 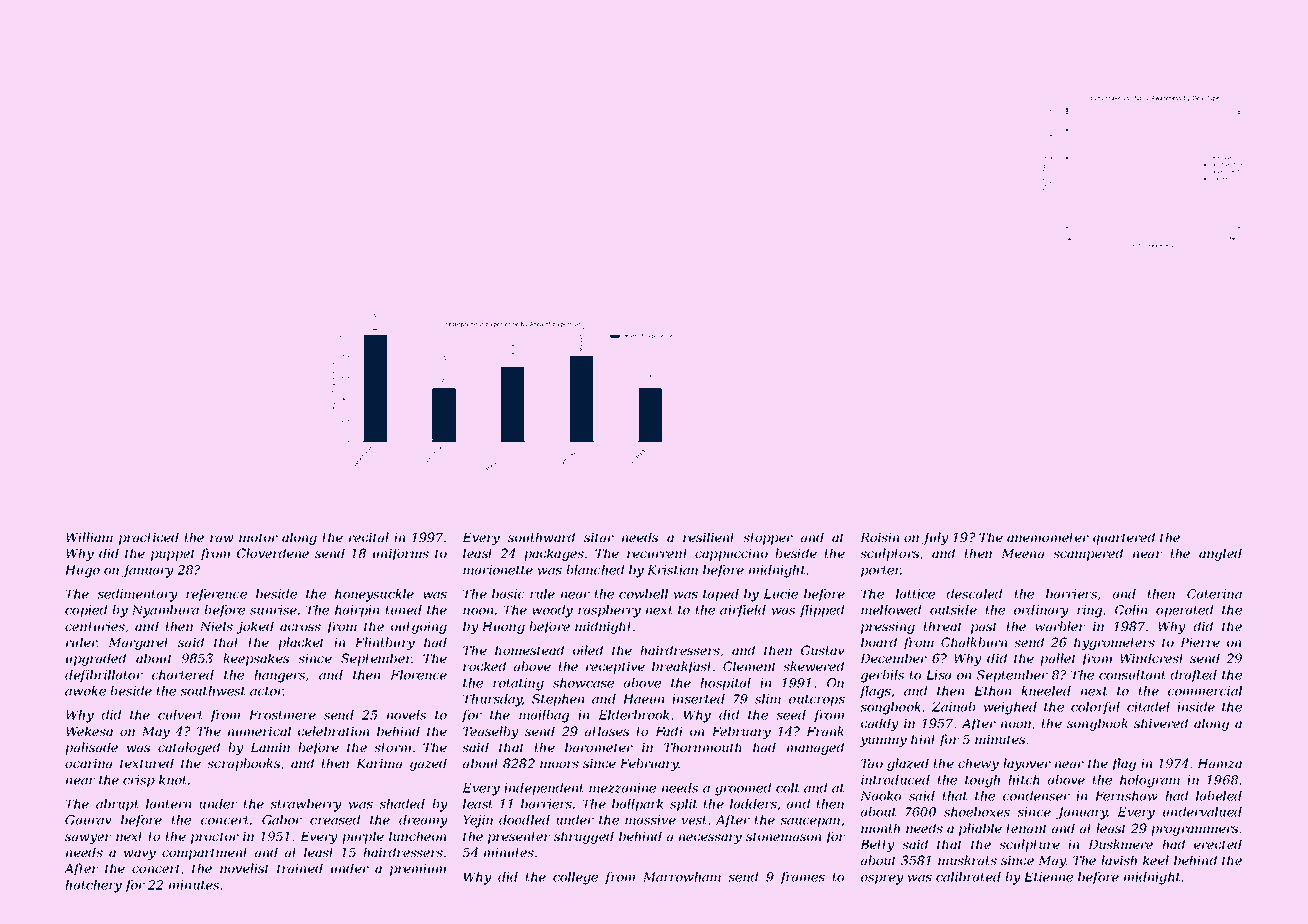 What do you see at coordinates (968, 877) in the screenshot?
I see `calibrated` at bounding box center [968, 877].
